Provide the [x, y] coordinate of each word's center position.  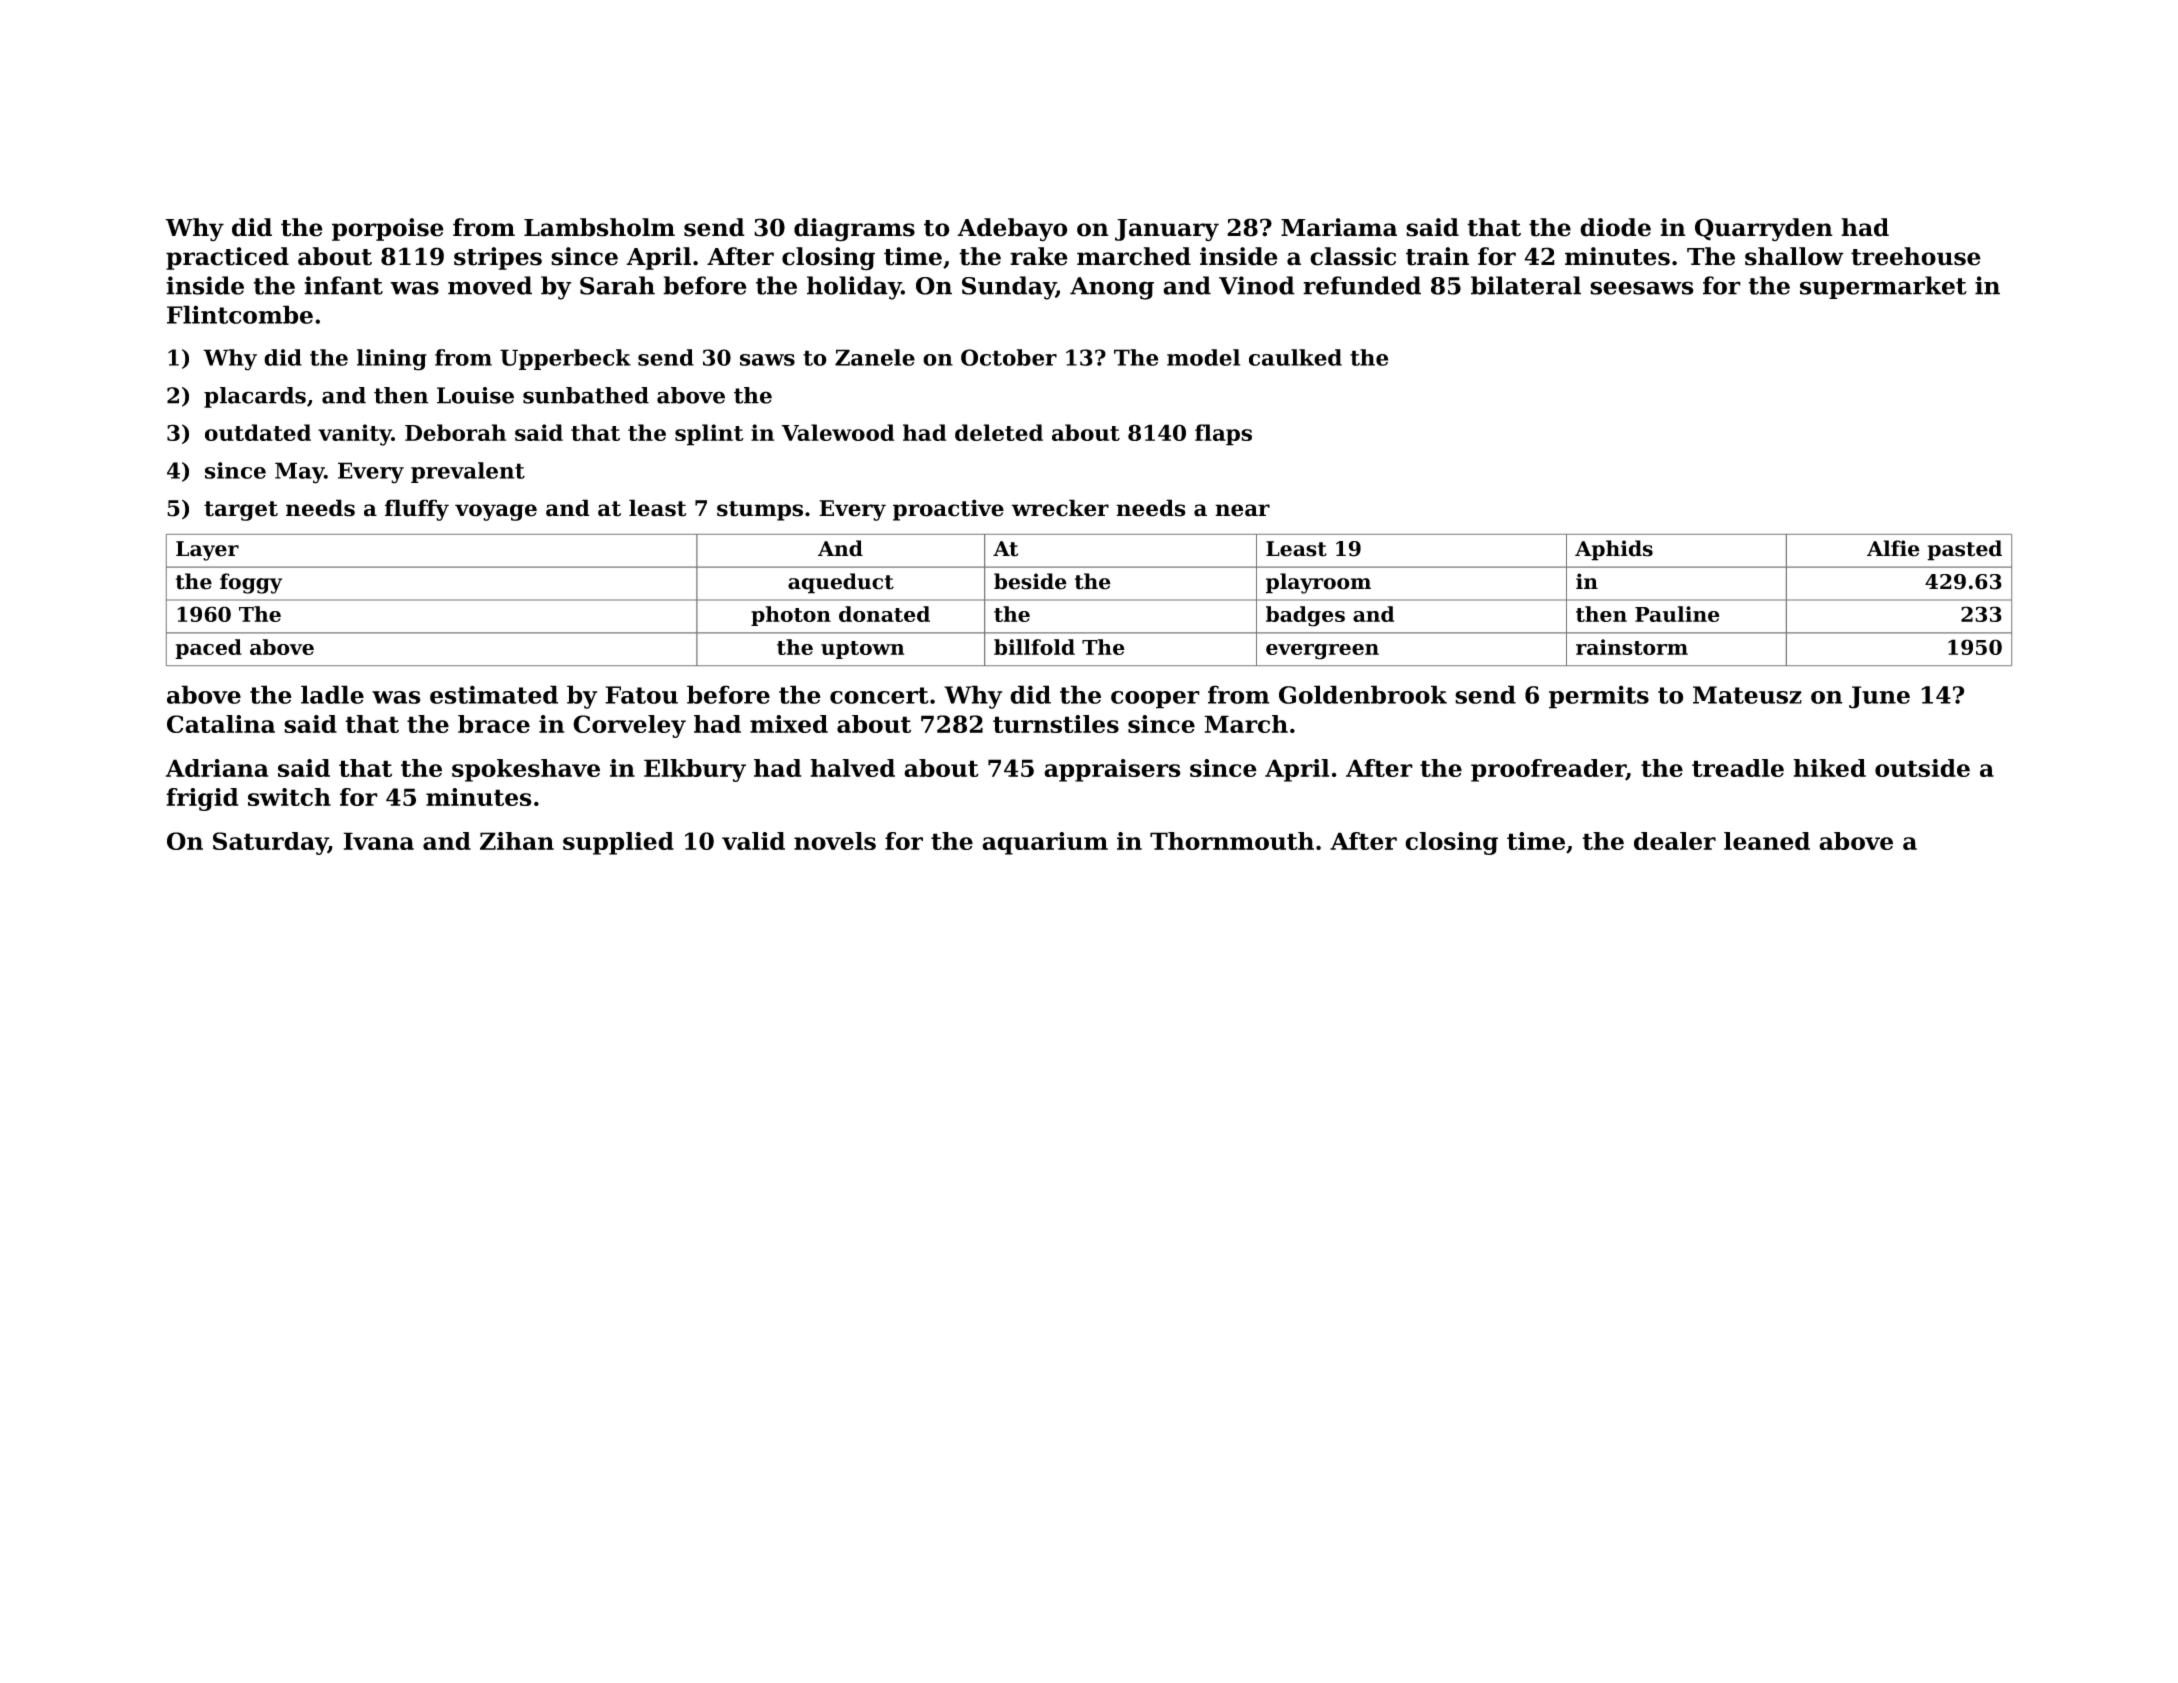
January [1167, 230]
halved [852, 768]
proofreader [1548, 770]
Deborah [455, 432]
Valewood [837, 432]
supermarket [1883, 287]
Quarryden [1764, 230]
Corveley [629, 726]
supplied [618, 843]
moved [490, 285]
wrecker [1060, 508]
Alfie [1893, 548]
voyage [496, 512]
